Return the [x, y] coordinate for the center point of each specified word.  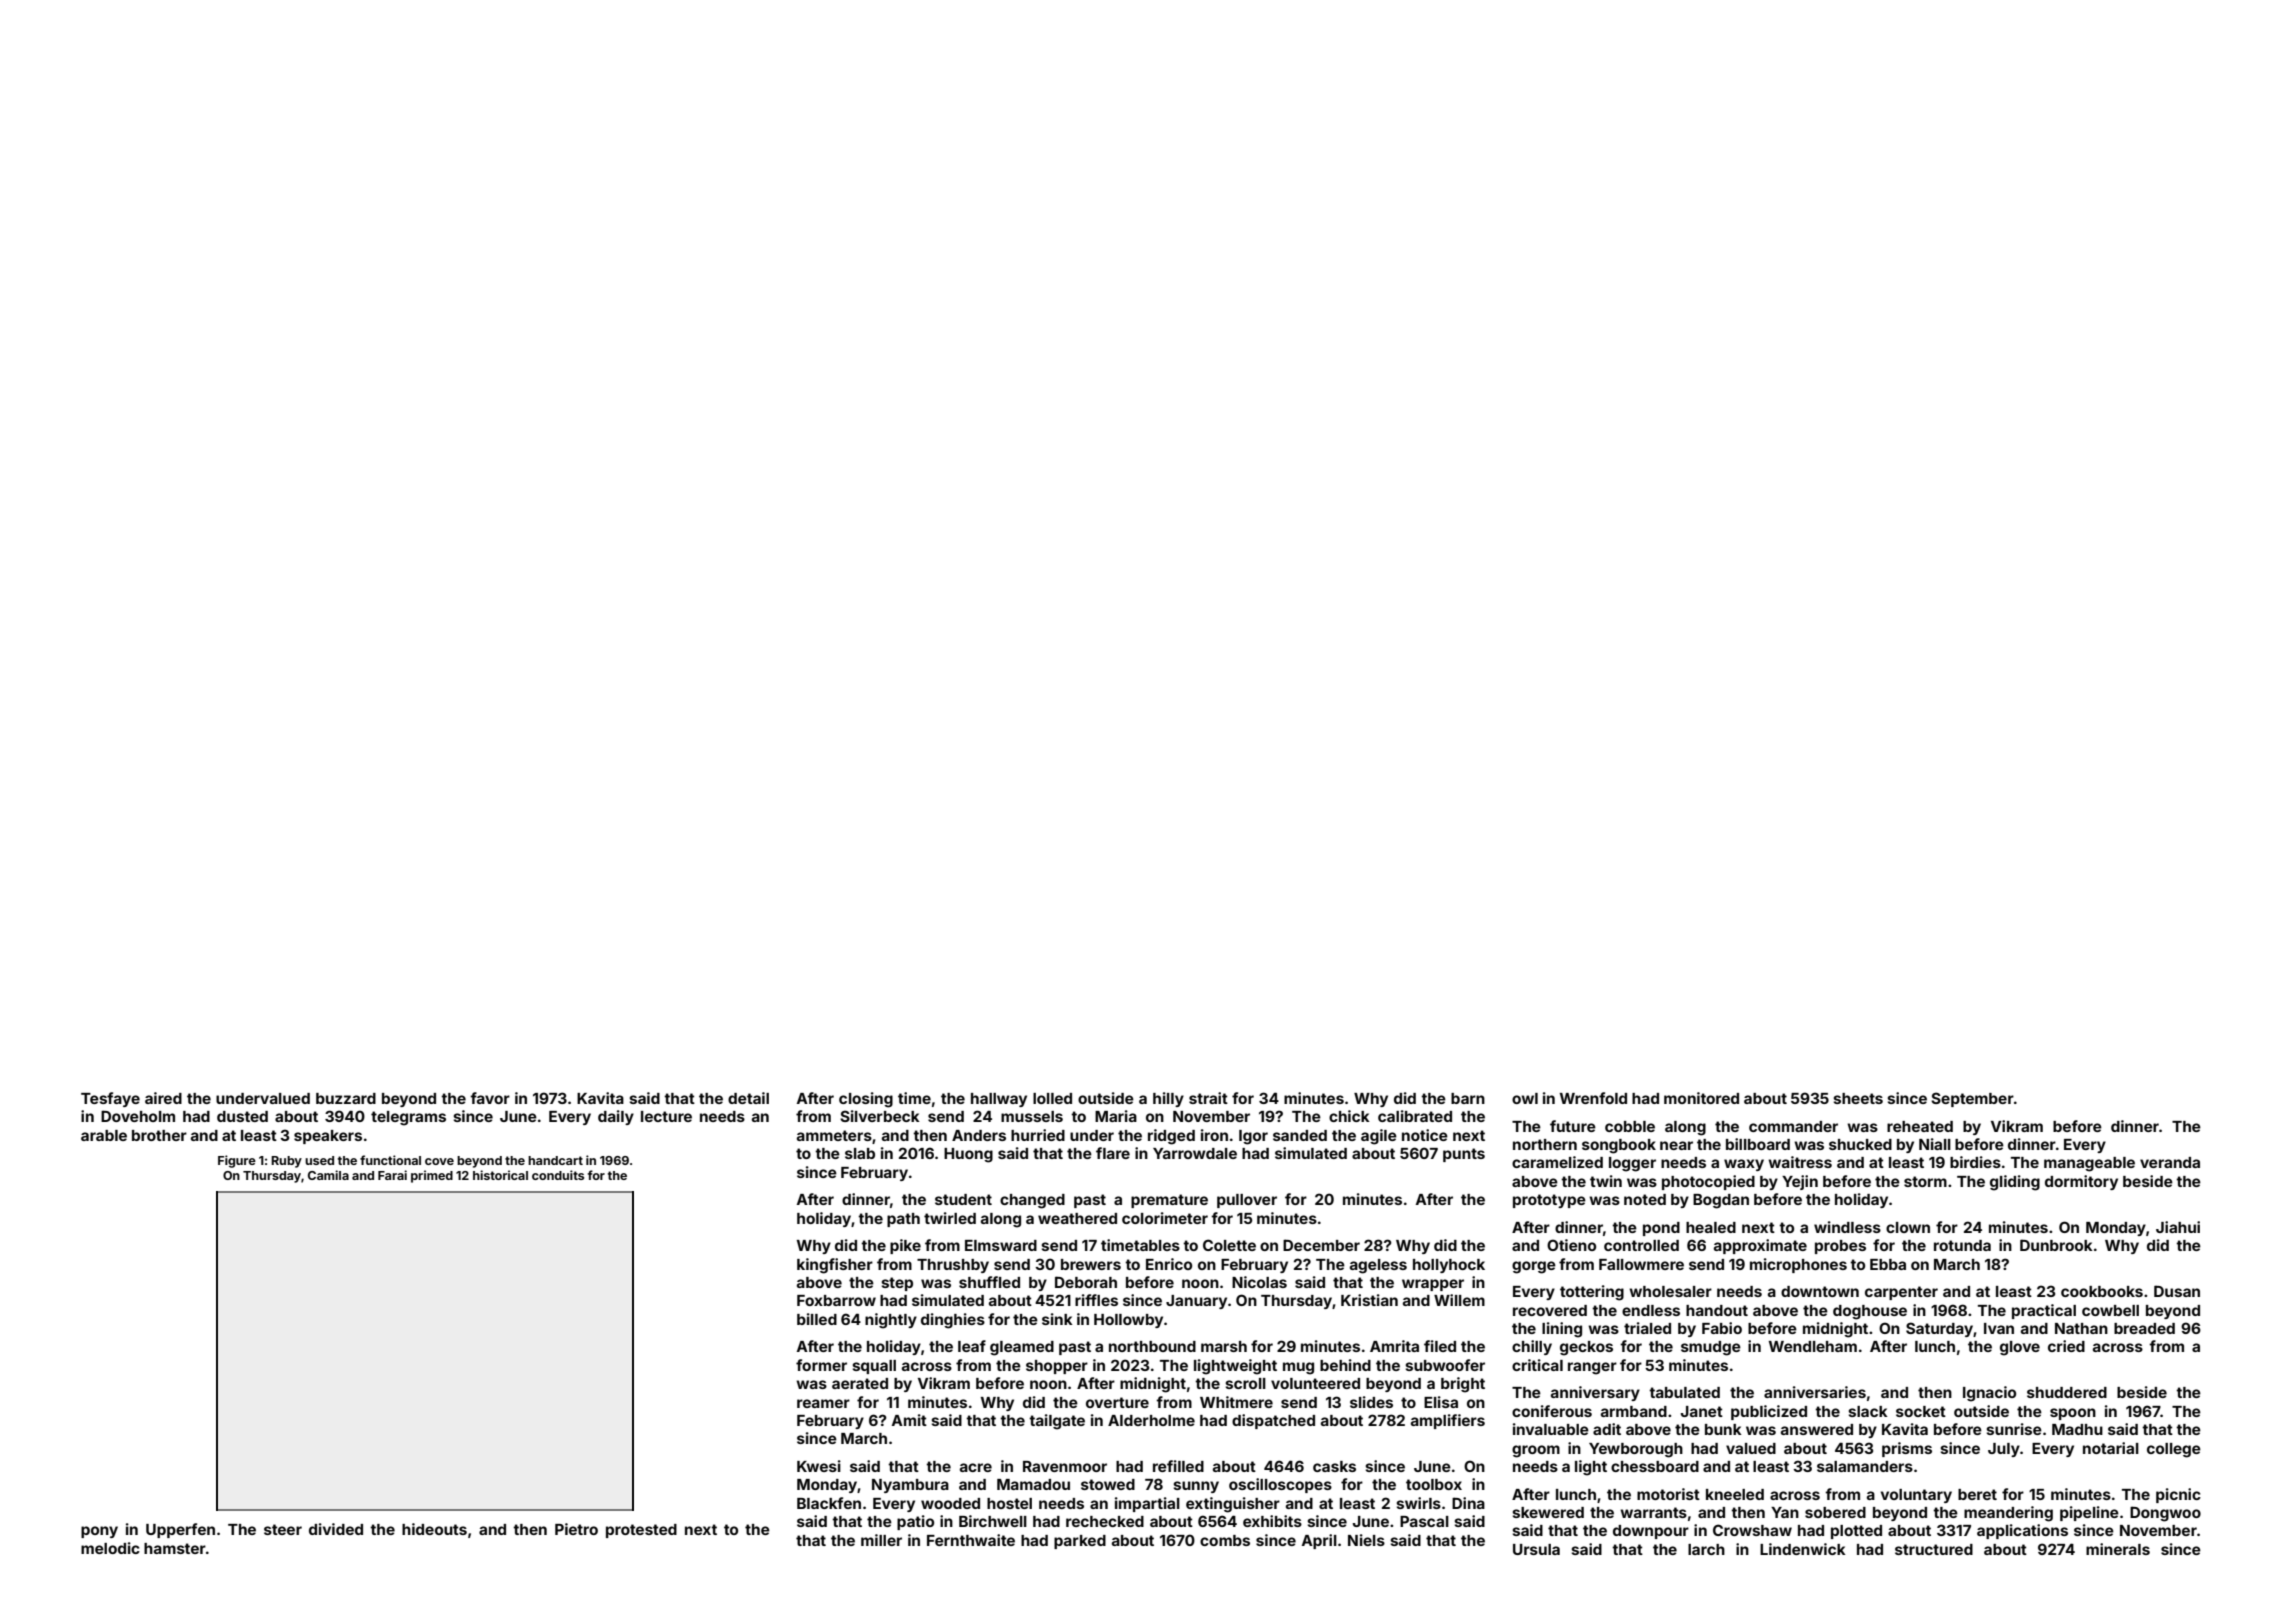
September [1972, 1099]
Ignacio [1989, 1394]
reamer [823, 1403]
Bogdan [1721, 1201]
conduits [558, 1175]
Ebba [1888, 1264]
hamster [175, 1548]
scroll [1245, 1383]
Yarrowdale [1195, 1153]
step [897, 1284]
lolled [1052, 1098]
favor [490, 1098]
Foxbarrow [836, 1300]
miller [881, 1540]
